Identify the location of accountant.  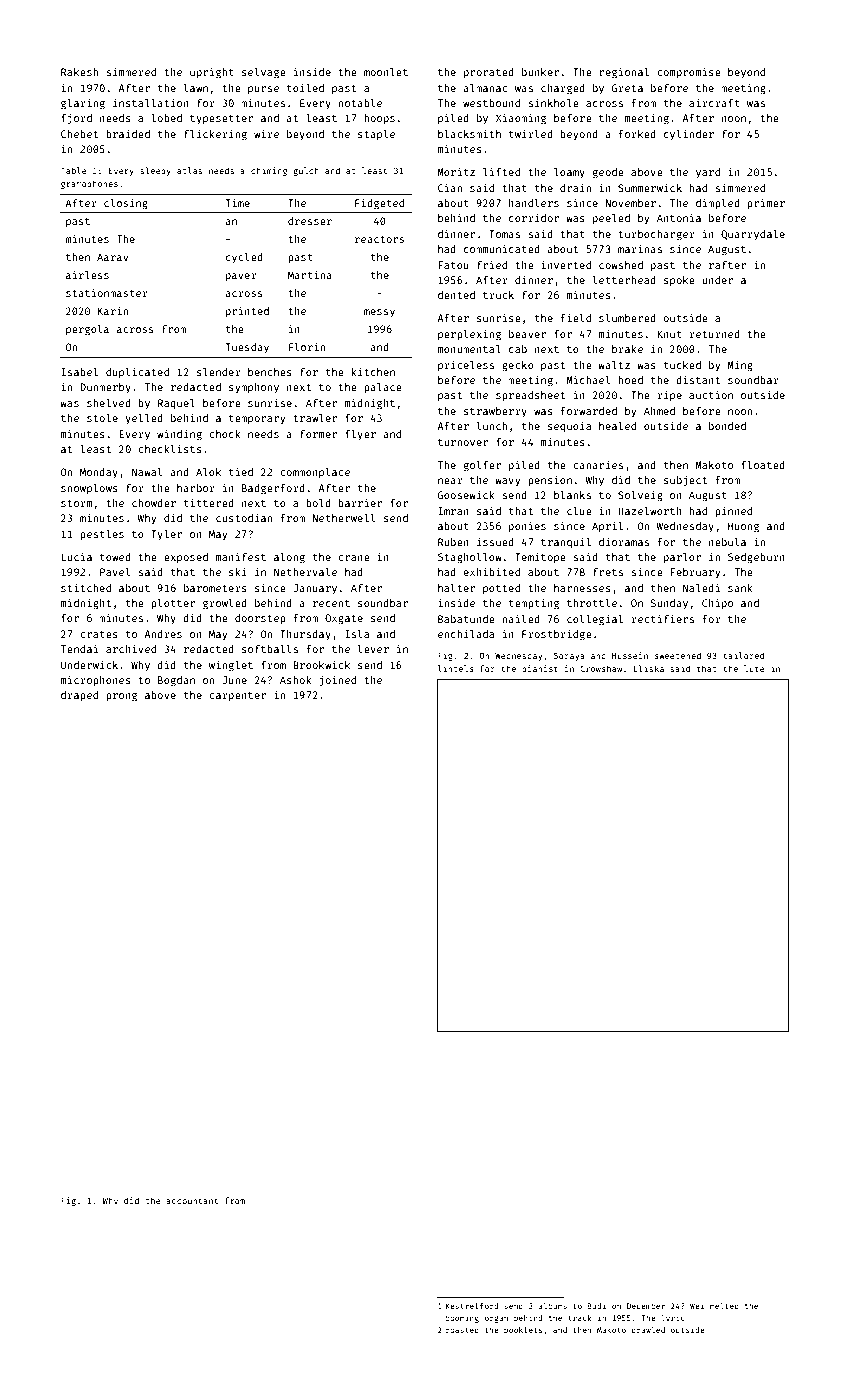
(192, 1201).
